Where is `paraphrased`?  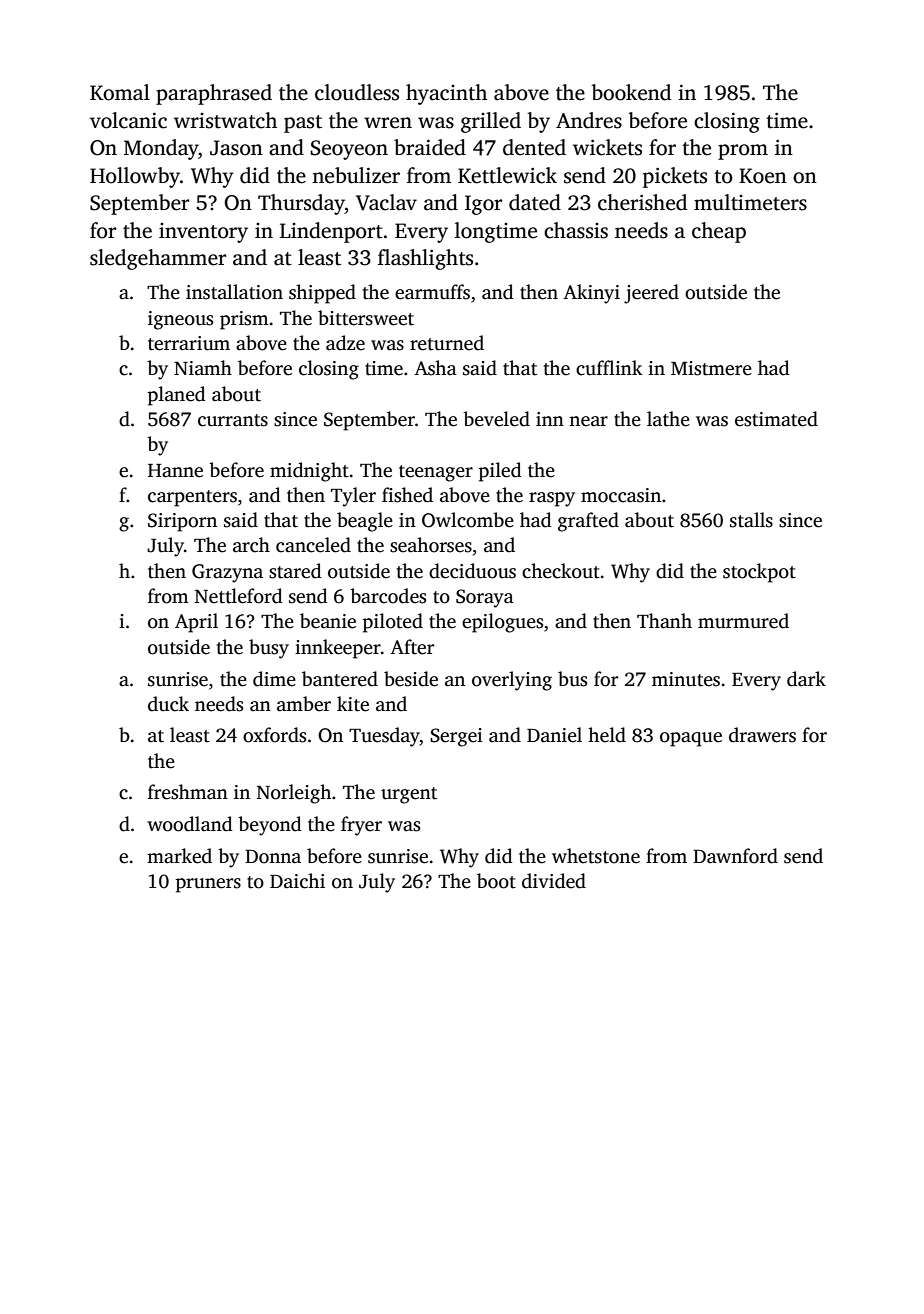
paraphrased is located at coordinates (214, 94).
